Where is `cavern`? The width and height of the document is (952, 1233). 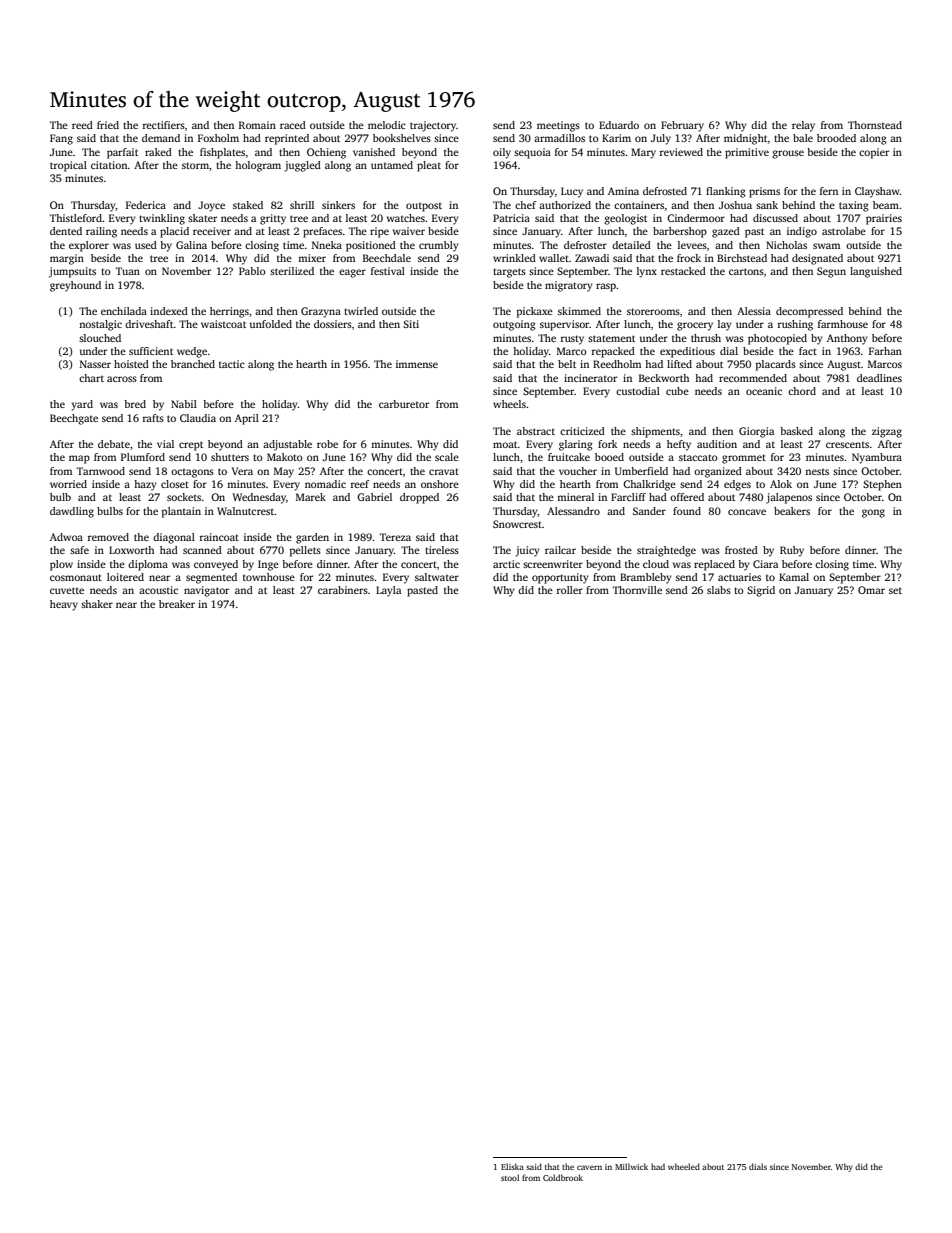 cavern is located at coordinates (589, 1167).
